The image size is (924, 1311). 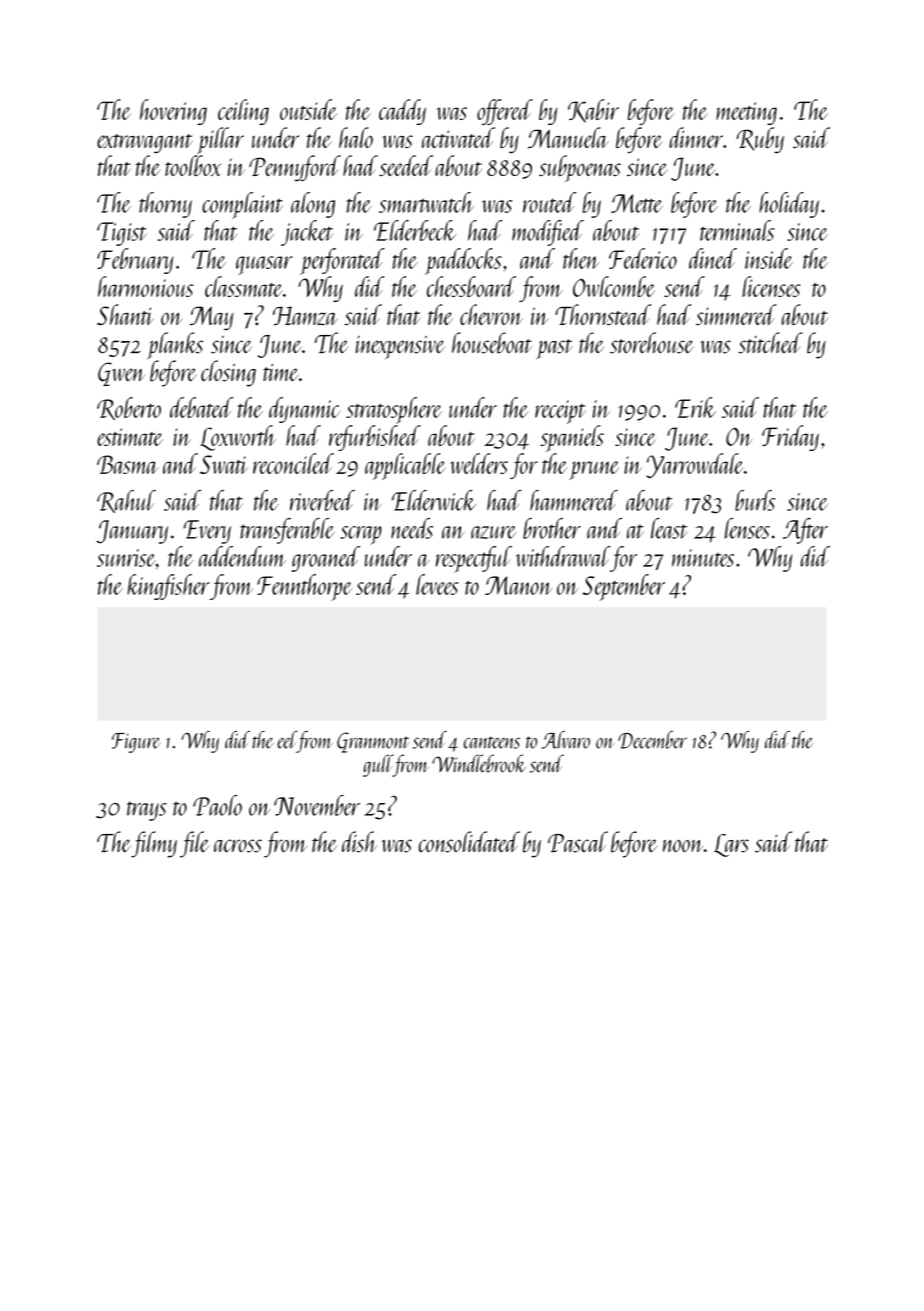 What do you see at coordinates (304, 410) in the screenshot?
I see `dynamic` at bounding box center [304, 410].
